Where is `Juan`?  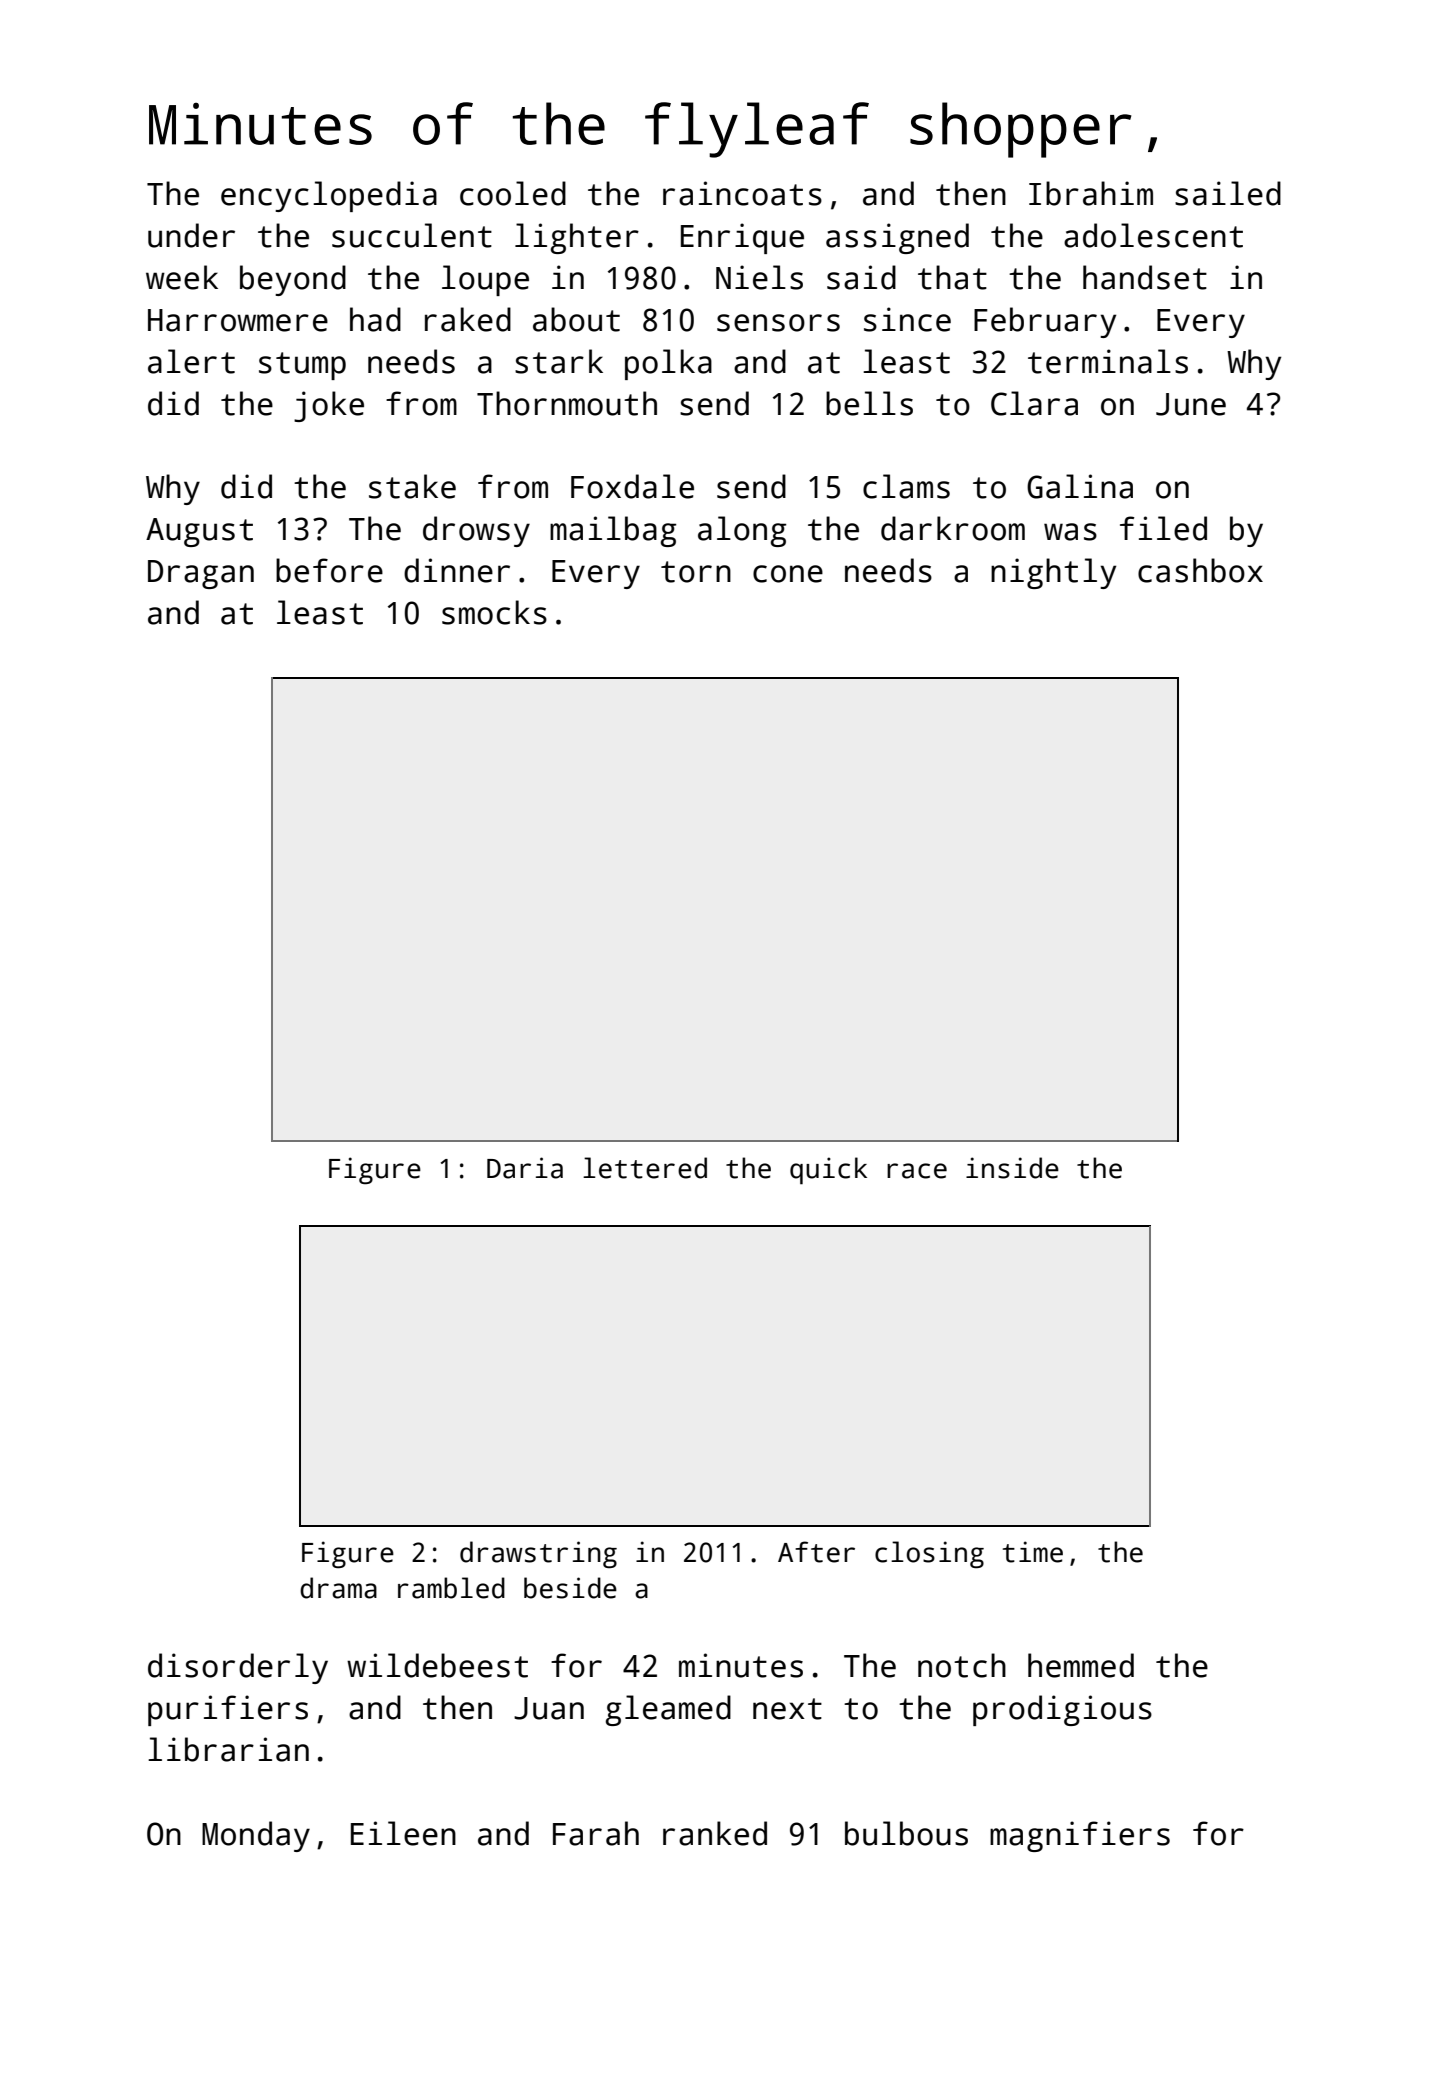
Juan is located at coordinates (549, 1708).
